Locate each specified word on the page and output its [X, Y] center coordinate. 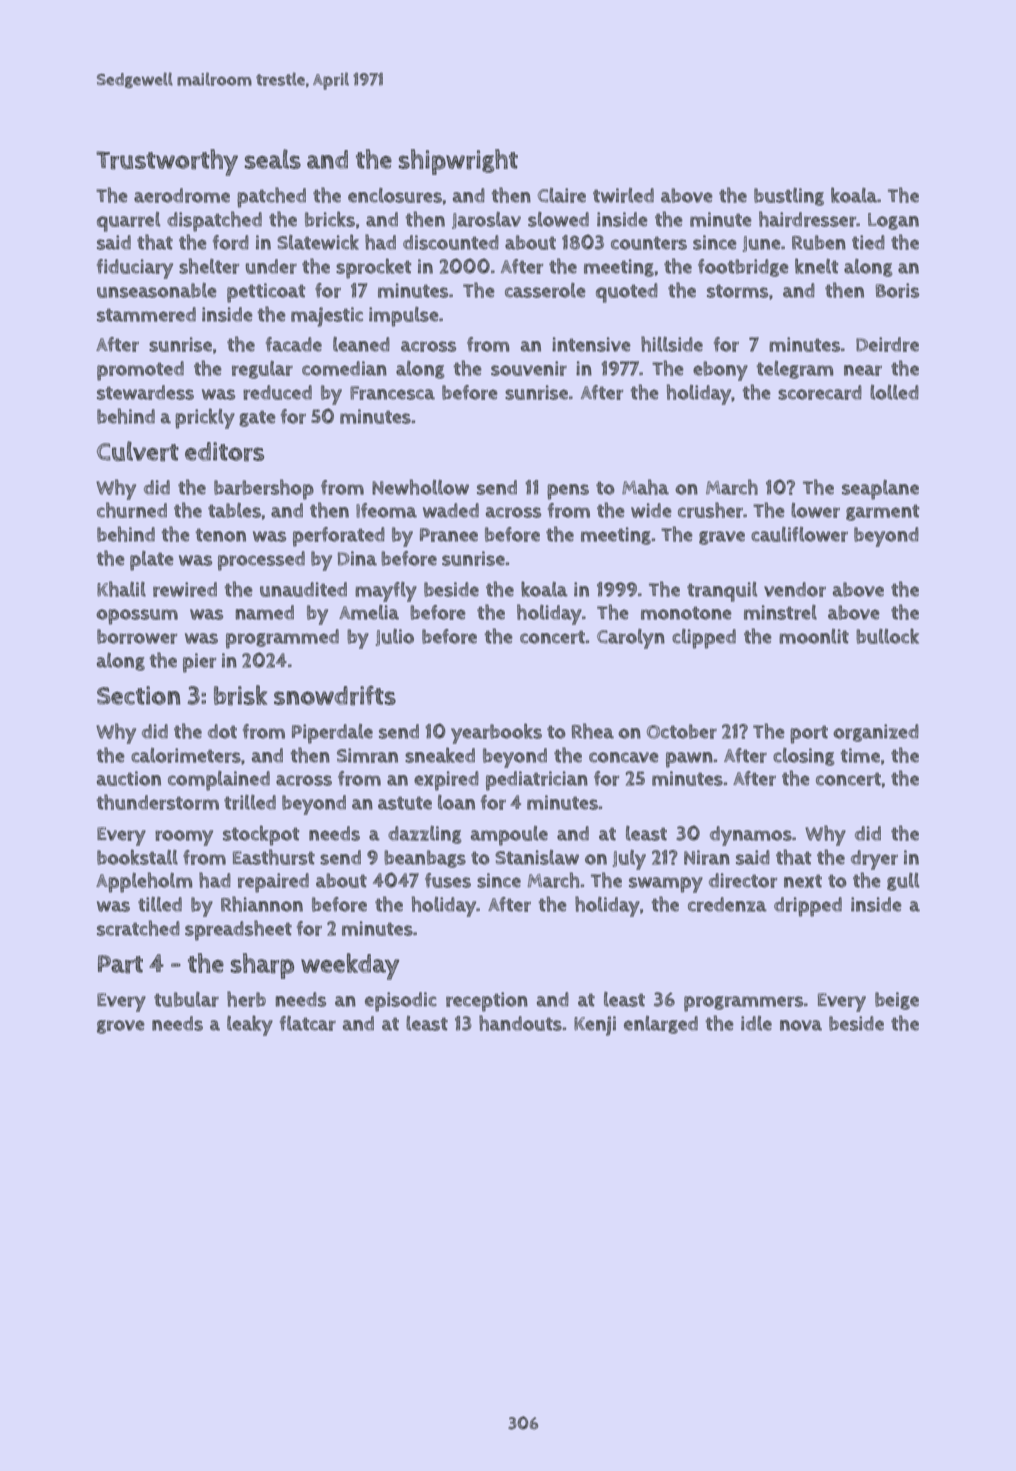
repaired [273, 883]
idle [756, 1023]
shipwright [458, 162]
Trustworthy [167, 162]
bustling [789, 197]
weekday [350, 966]
